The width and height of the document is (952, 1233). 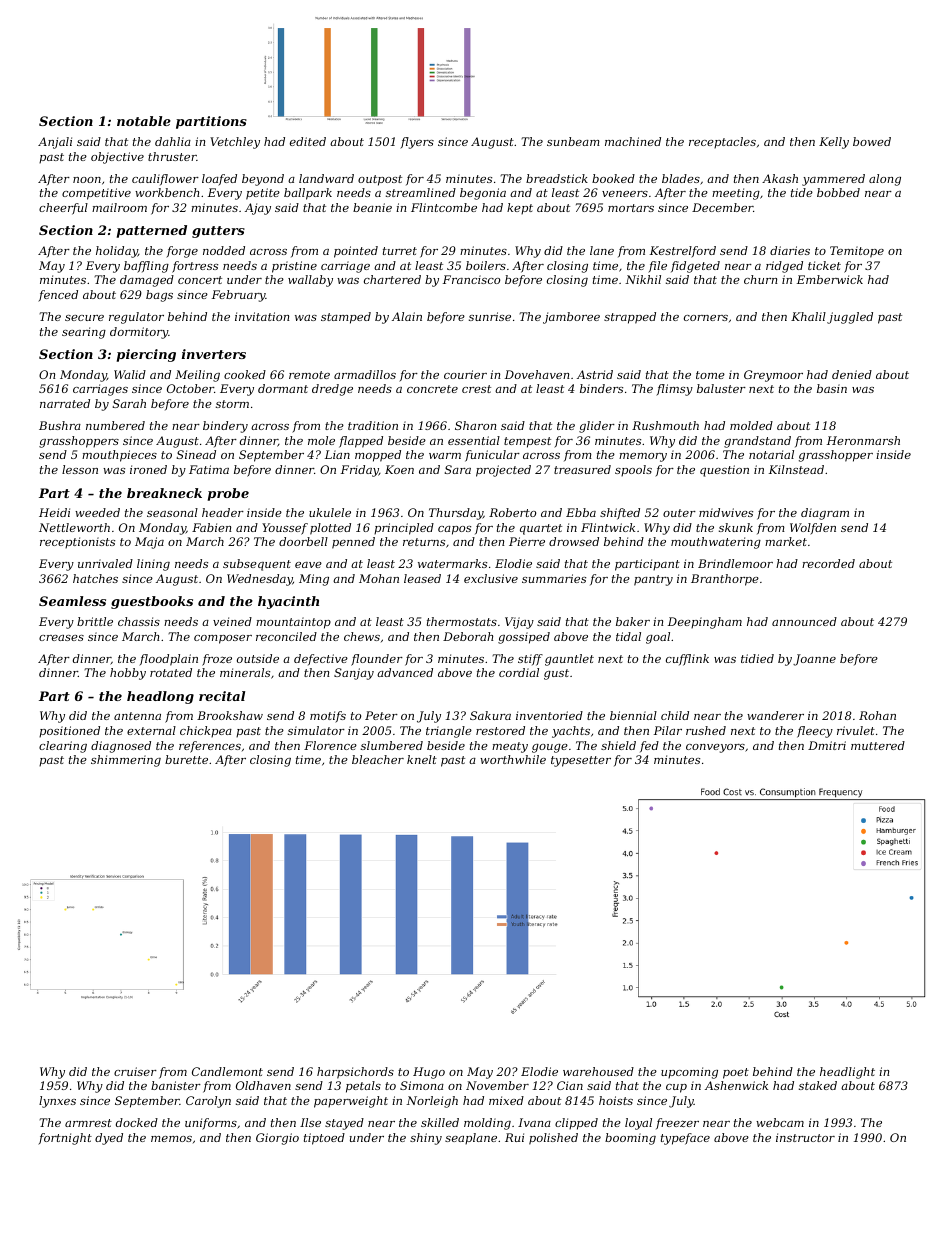 What do you see at coordinates (186, 759) in the document?
I see `burette` at bounding box center [186, 759].
